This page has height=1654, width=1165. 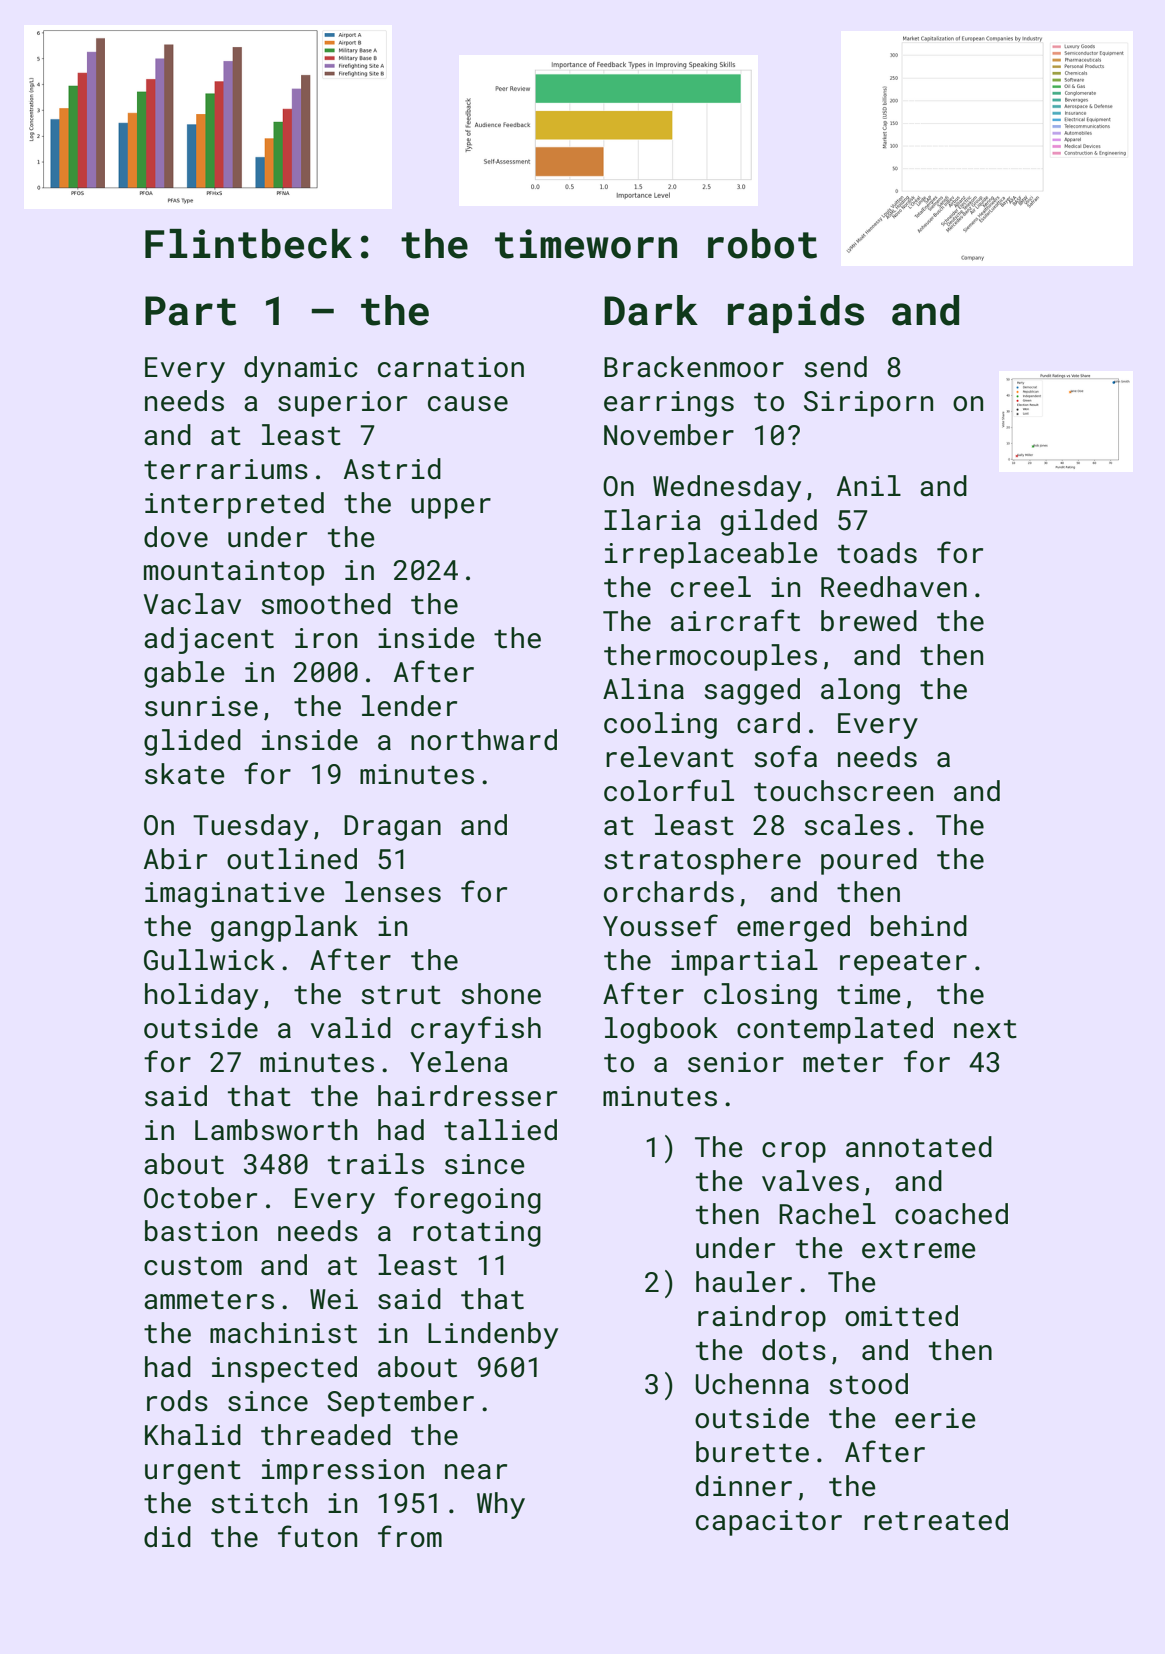 I want to click on repeater, so click(x=903, y=963).
